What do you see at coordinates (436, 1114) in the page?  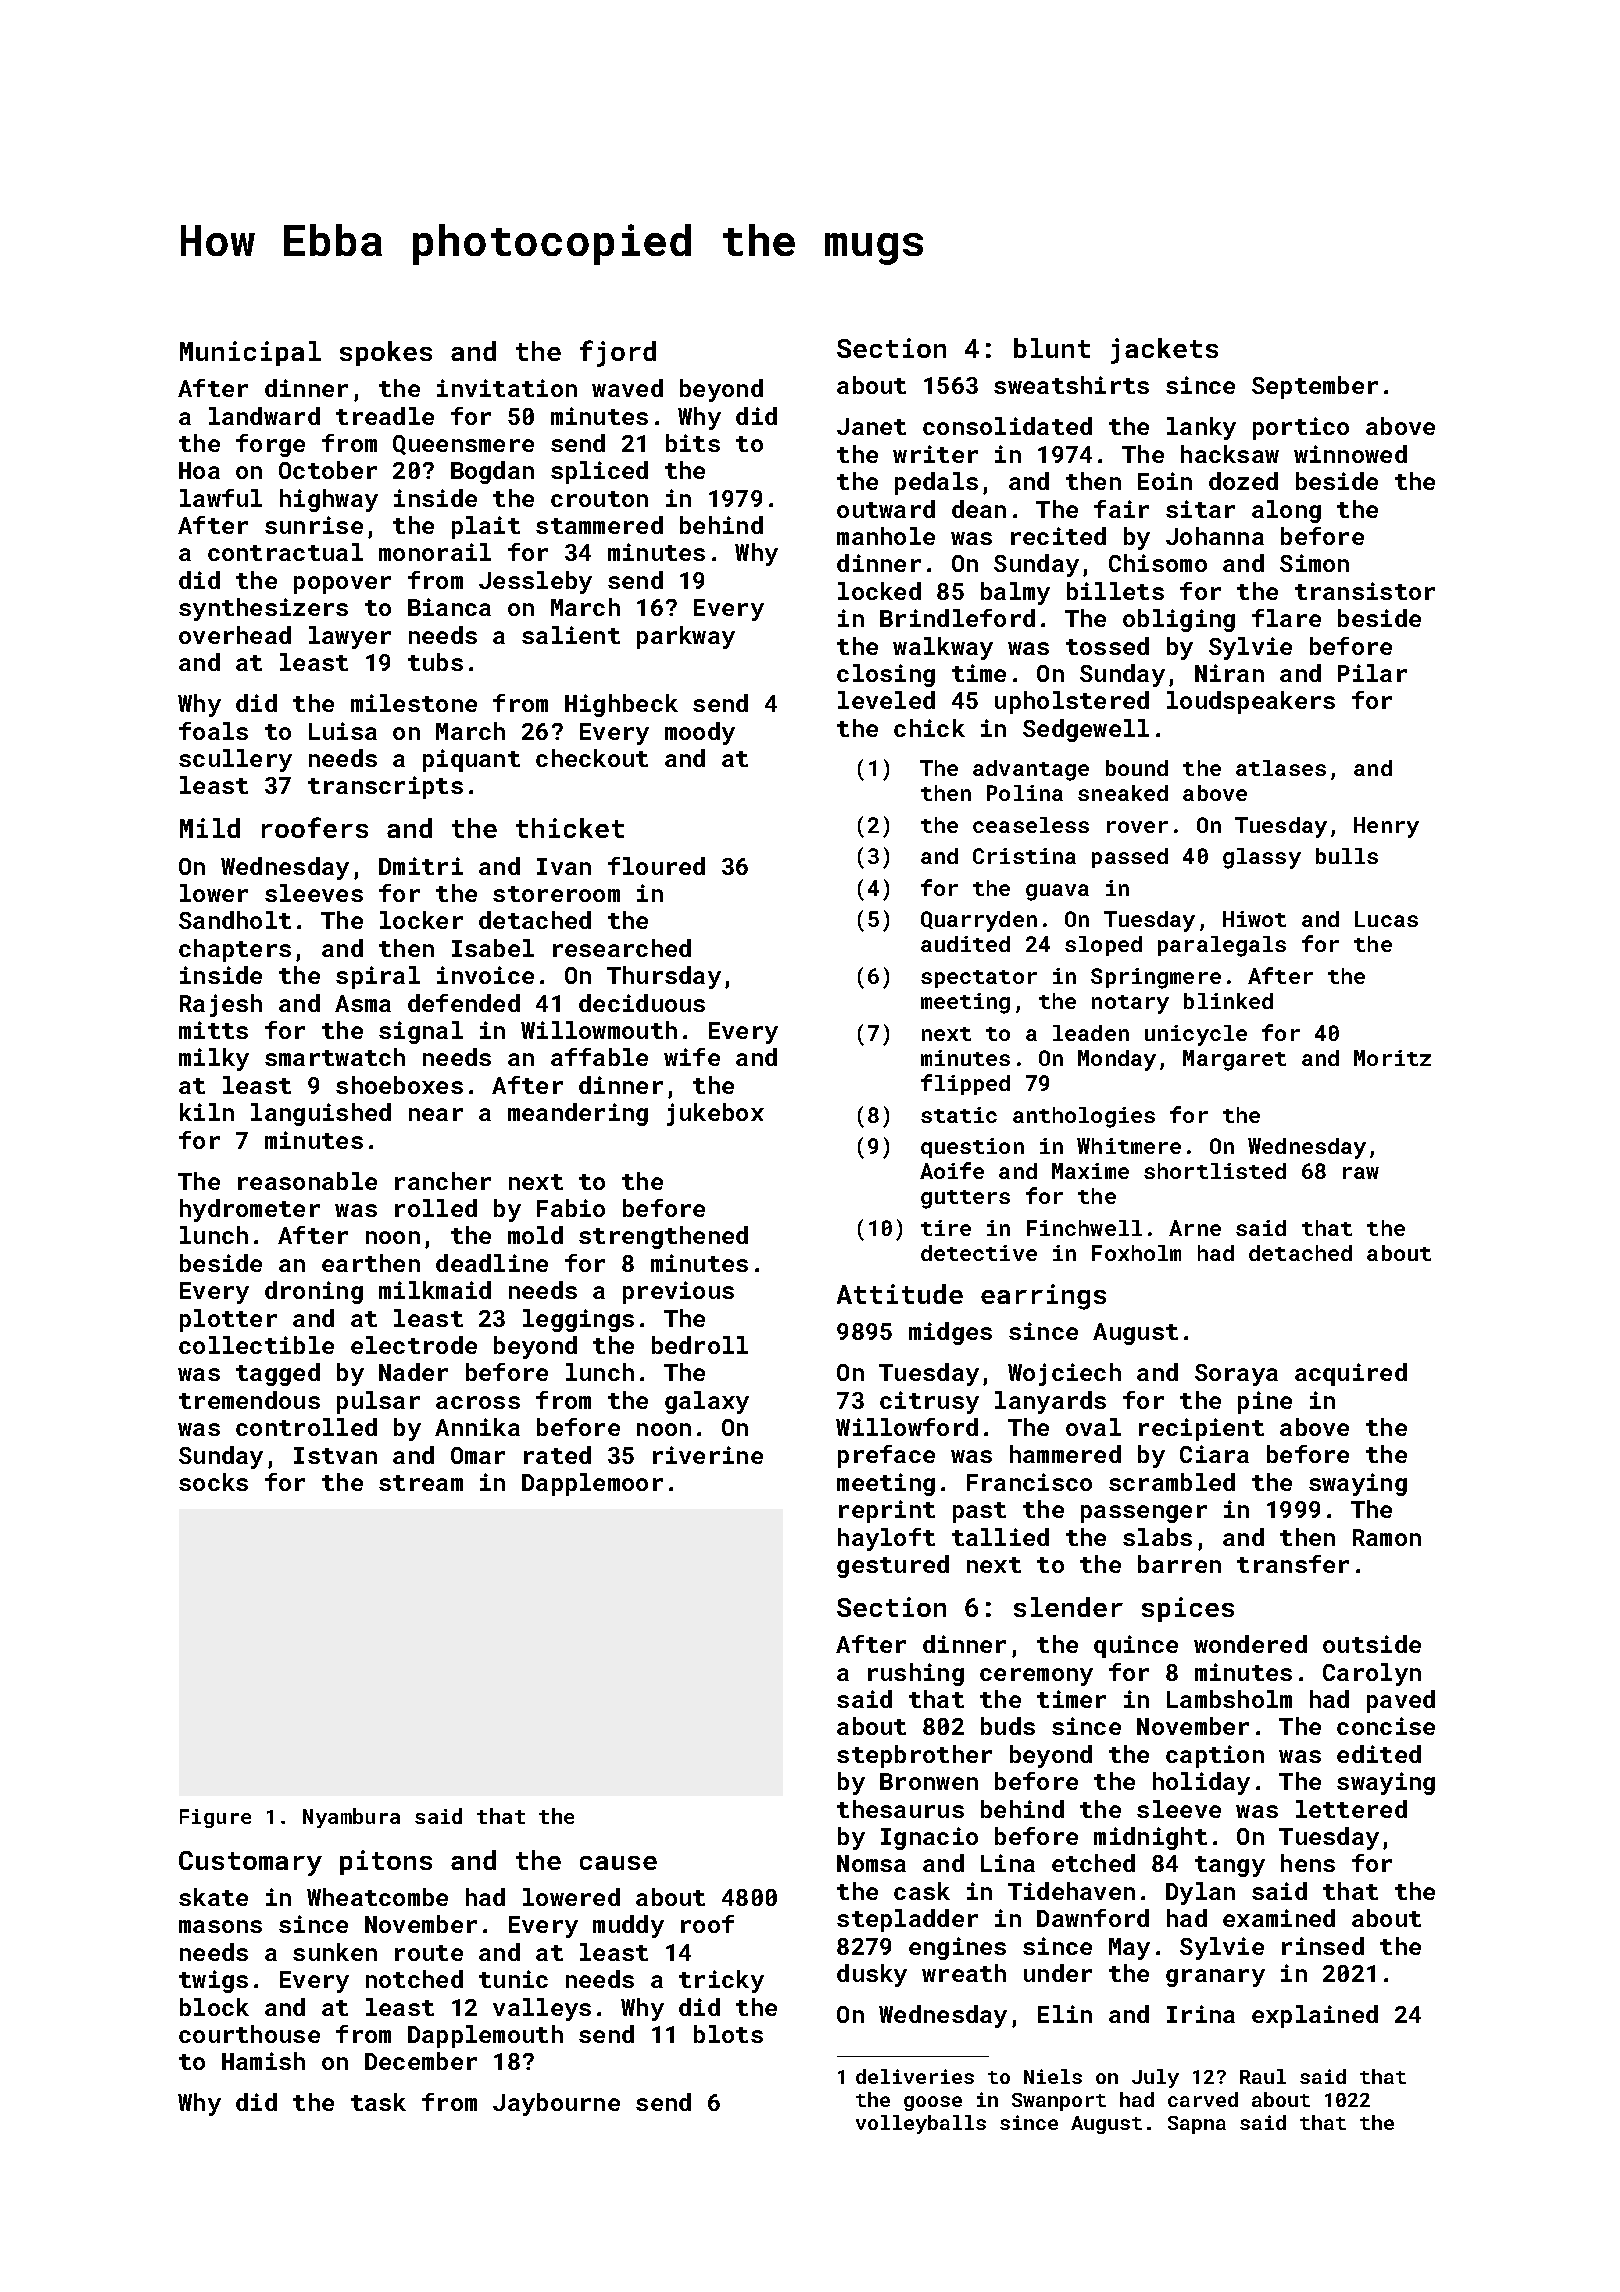 I see `near` at bounding box center [436, 1114].
